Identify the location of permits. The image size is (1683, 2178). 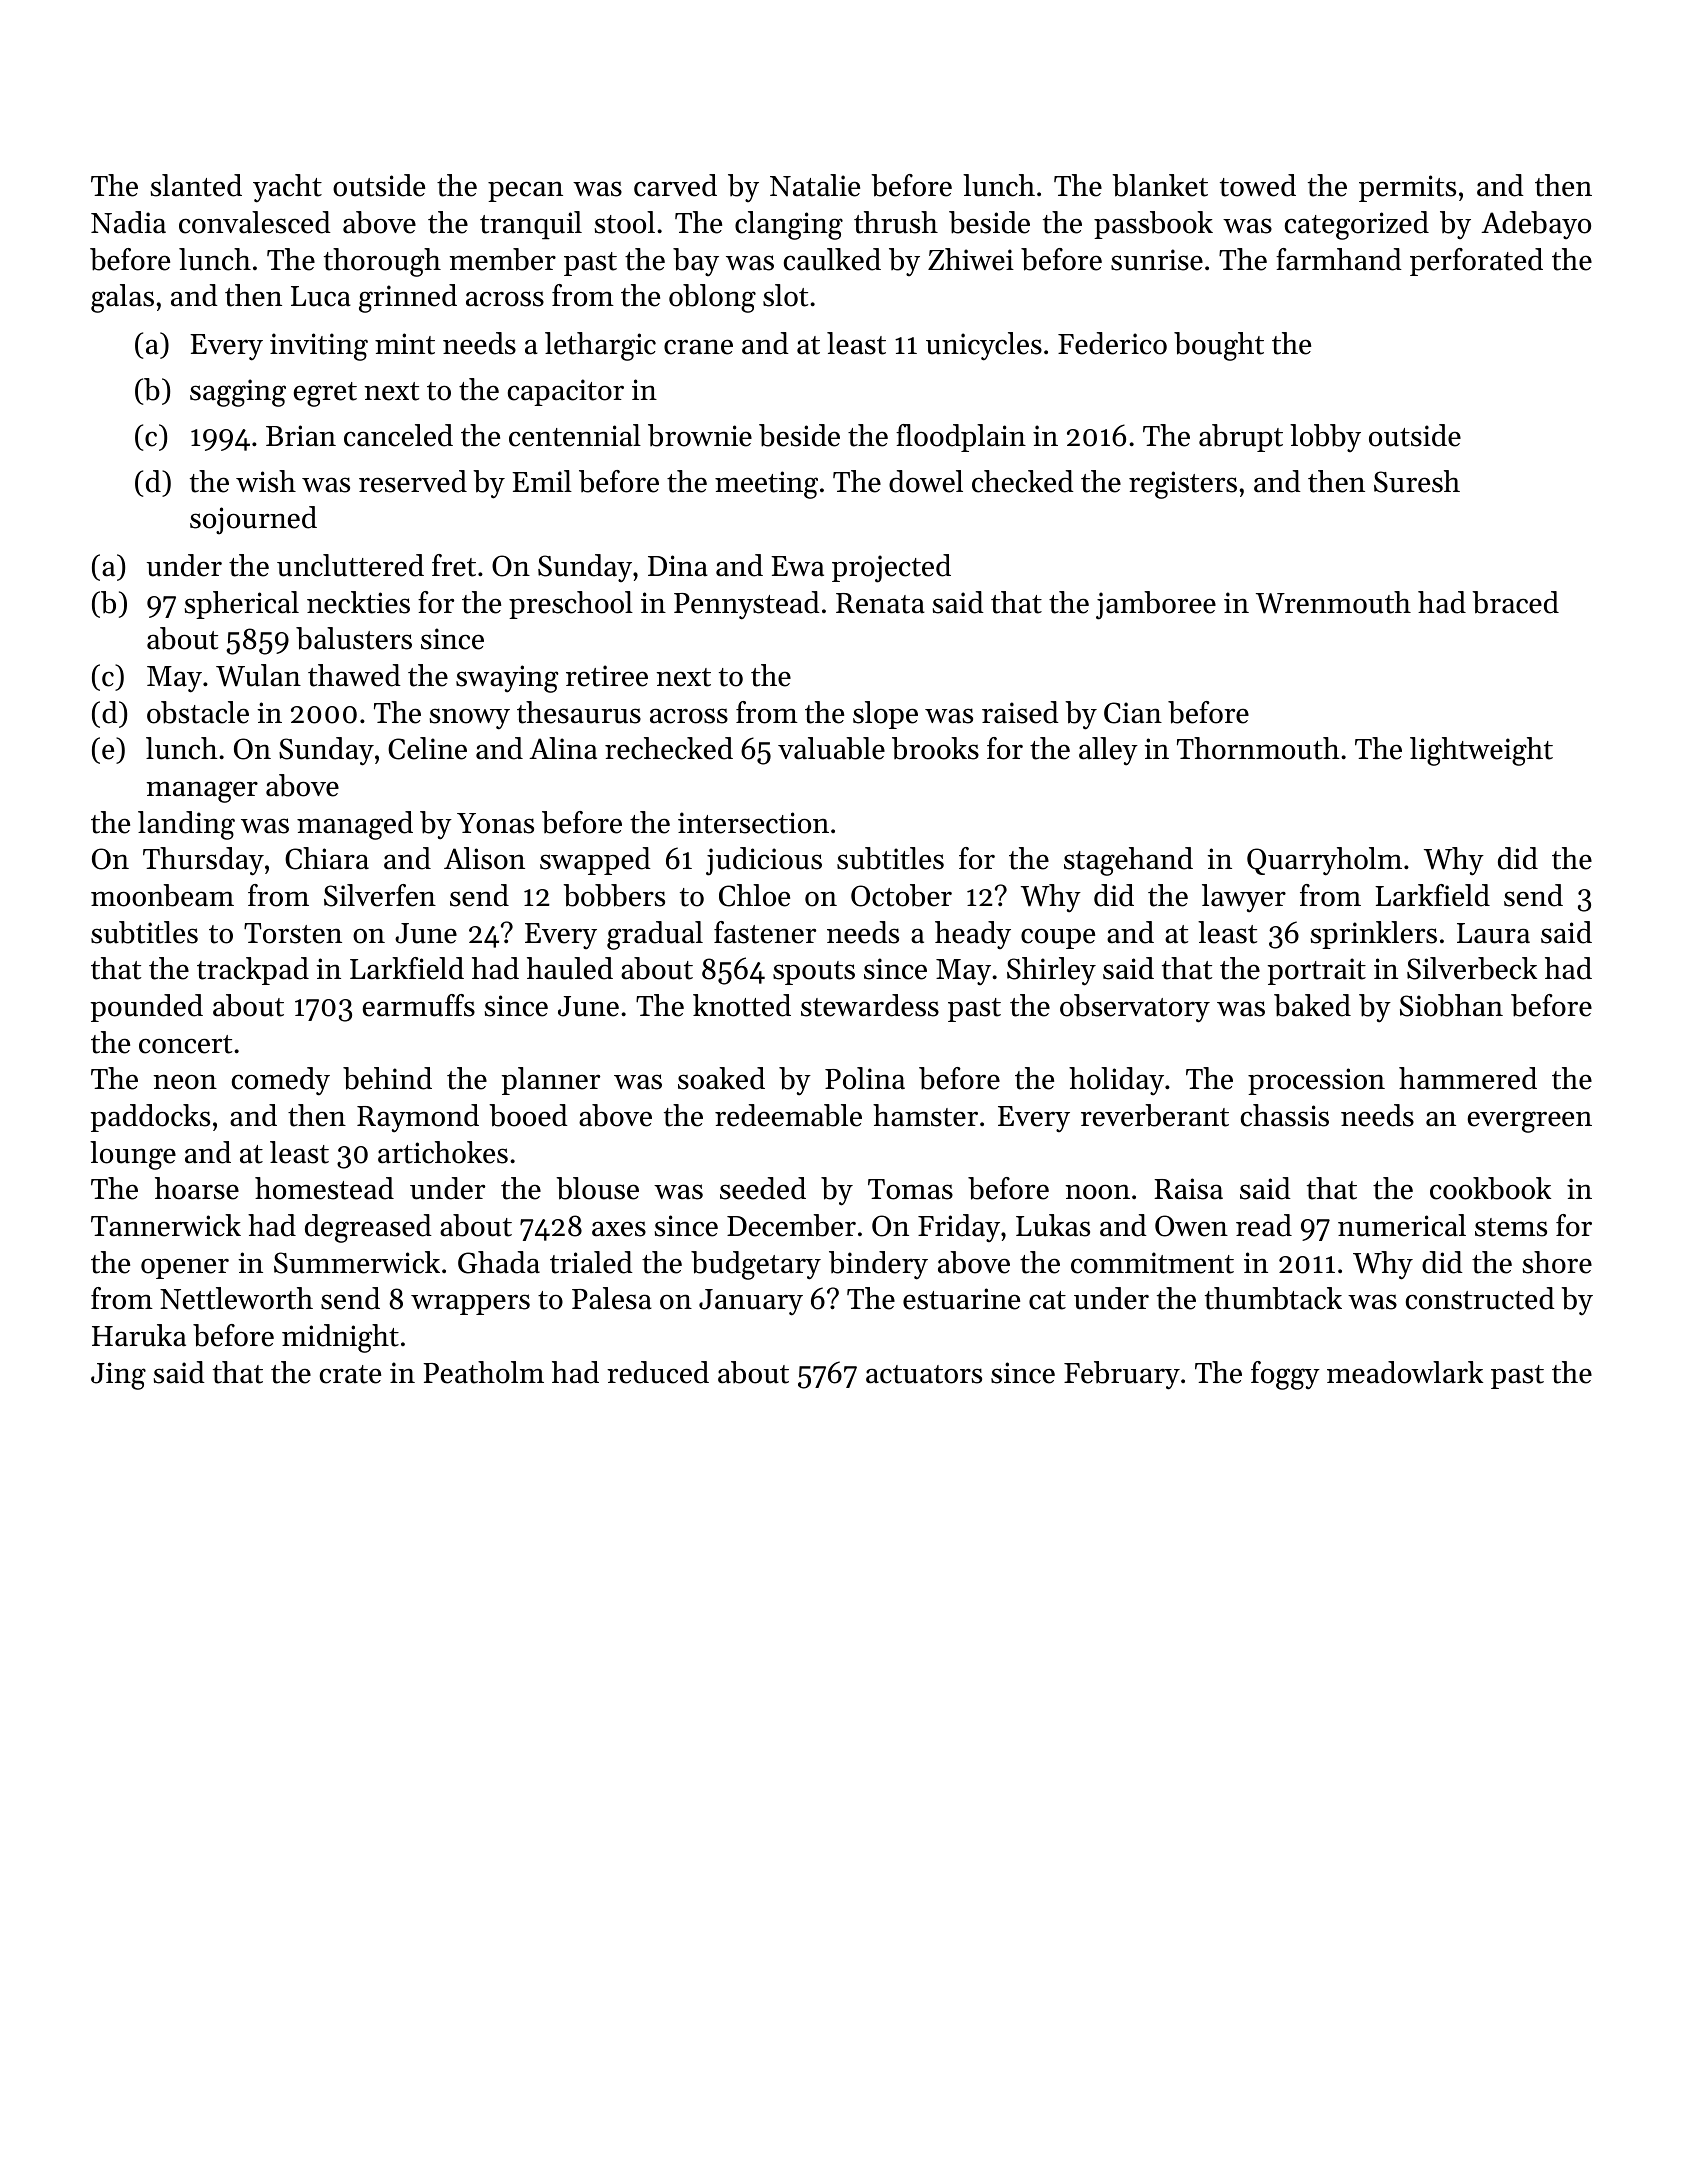
(1407, 188).
